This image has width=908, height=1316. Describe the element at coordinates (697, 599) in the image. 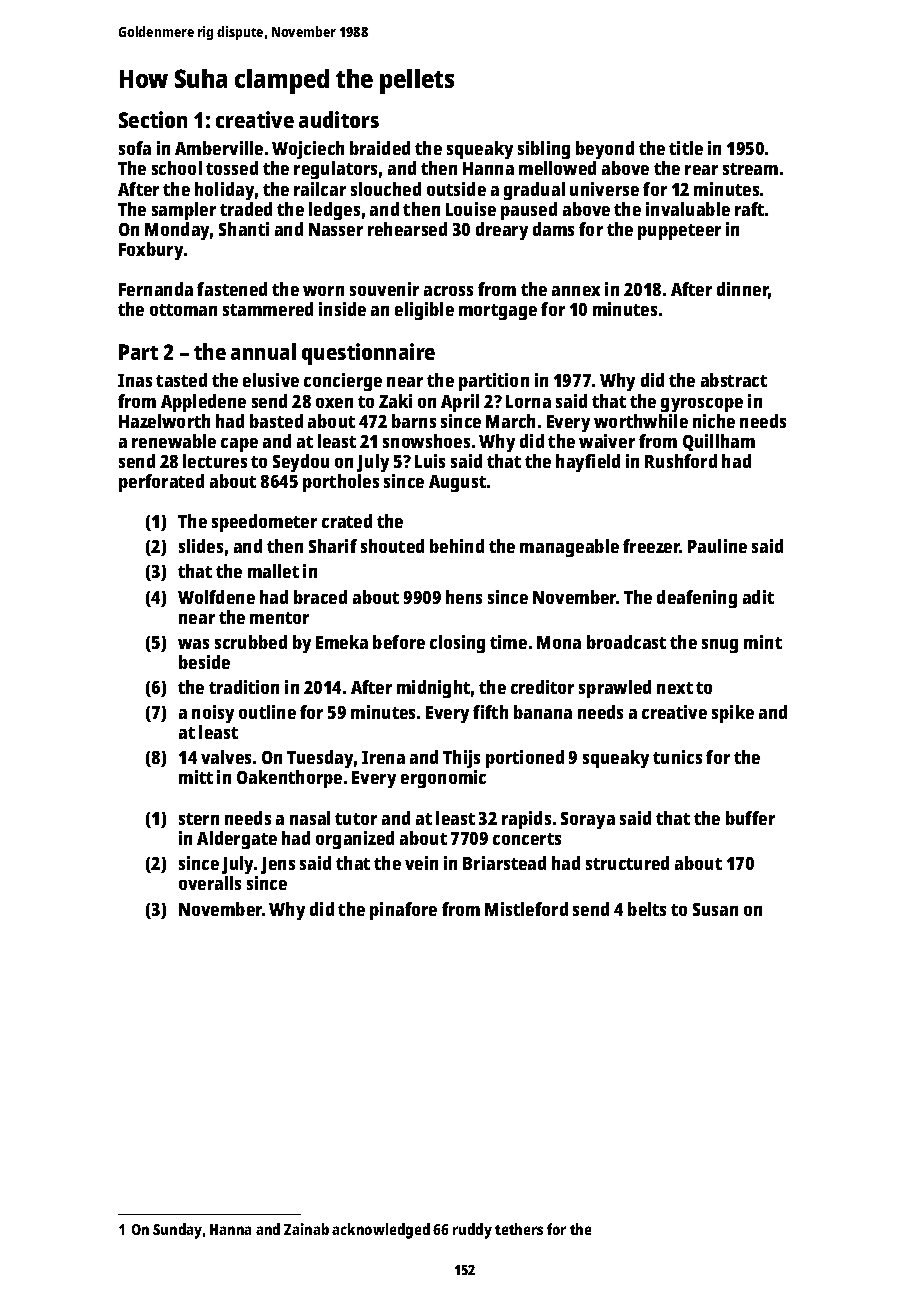

I see `deafening` at that location.
